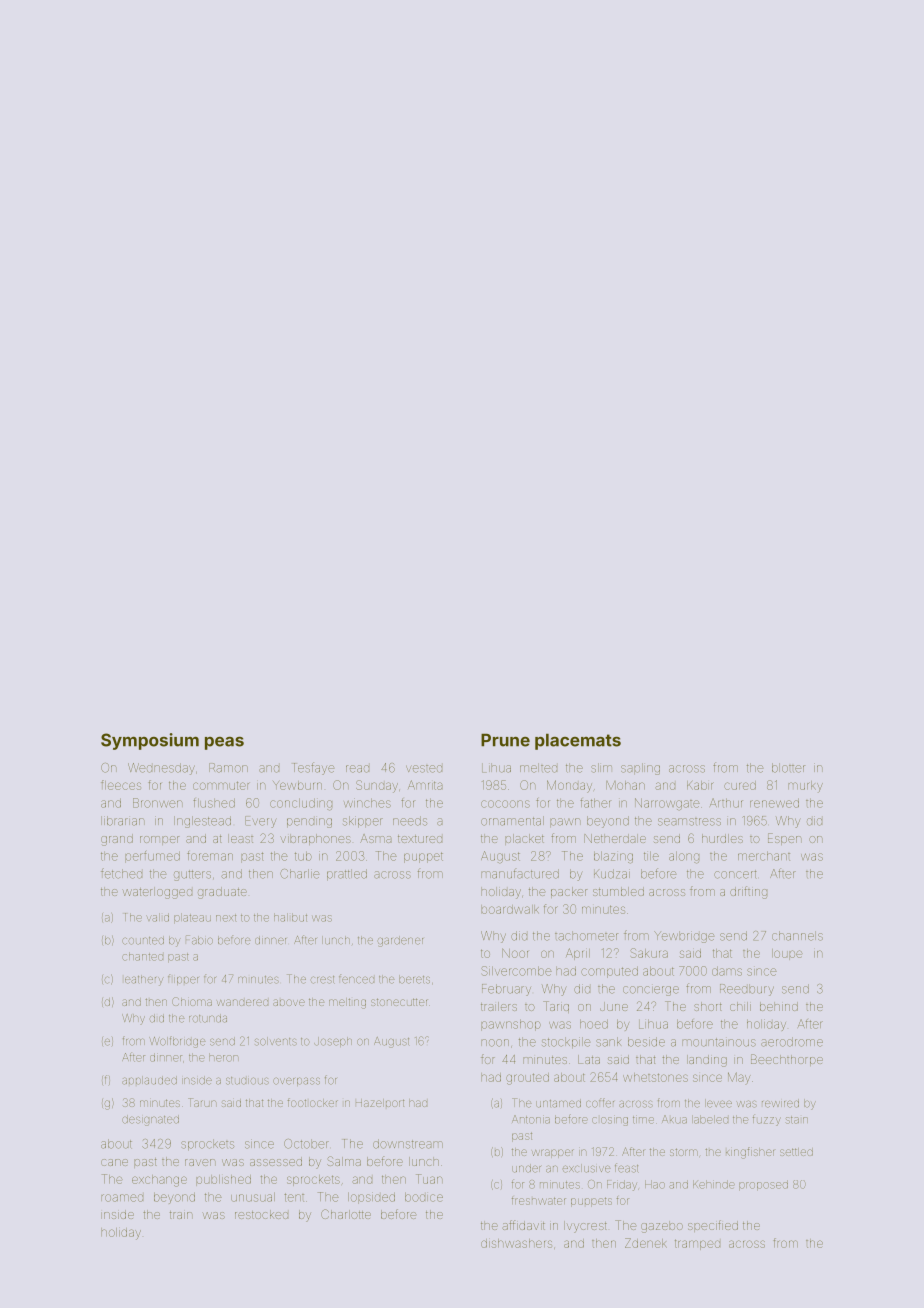 The width and height of the page is (924, 1308). What do you see at coordinates (181, 1215) in the page?
I see `train` at bounding box center [181, 1215].
